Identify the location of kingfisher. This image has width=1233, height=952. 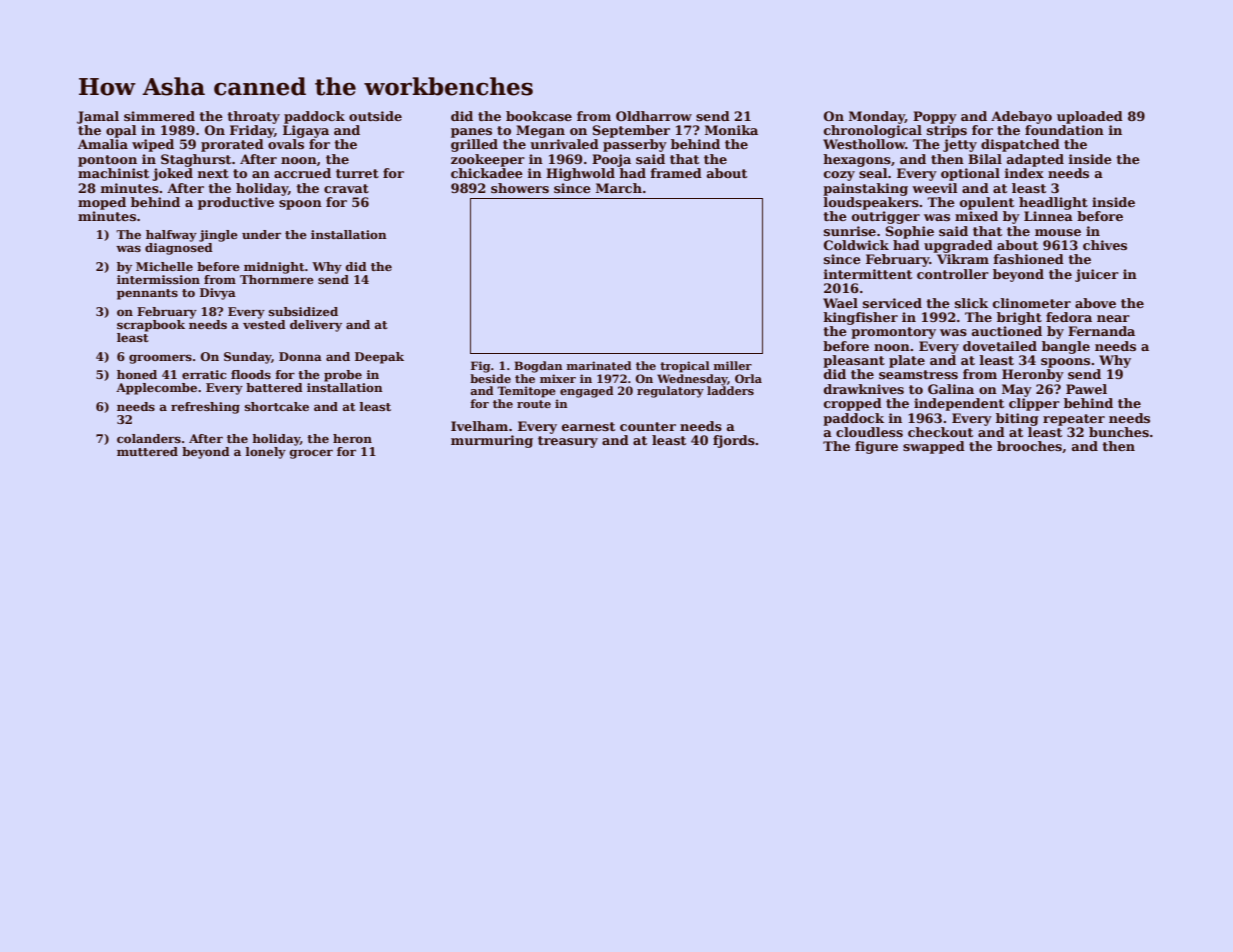
(860, 318).
